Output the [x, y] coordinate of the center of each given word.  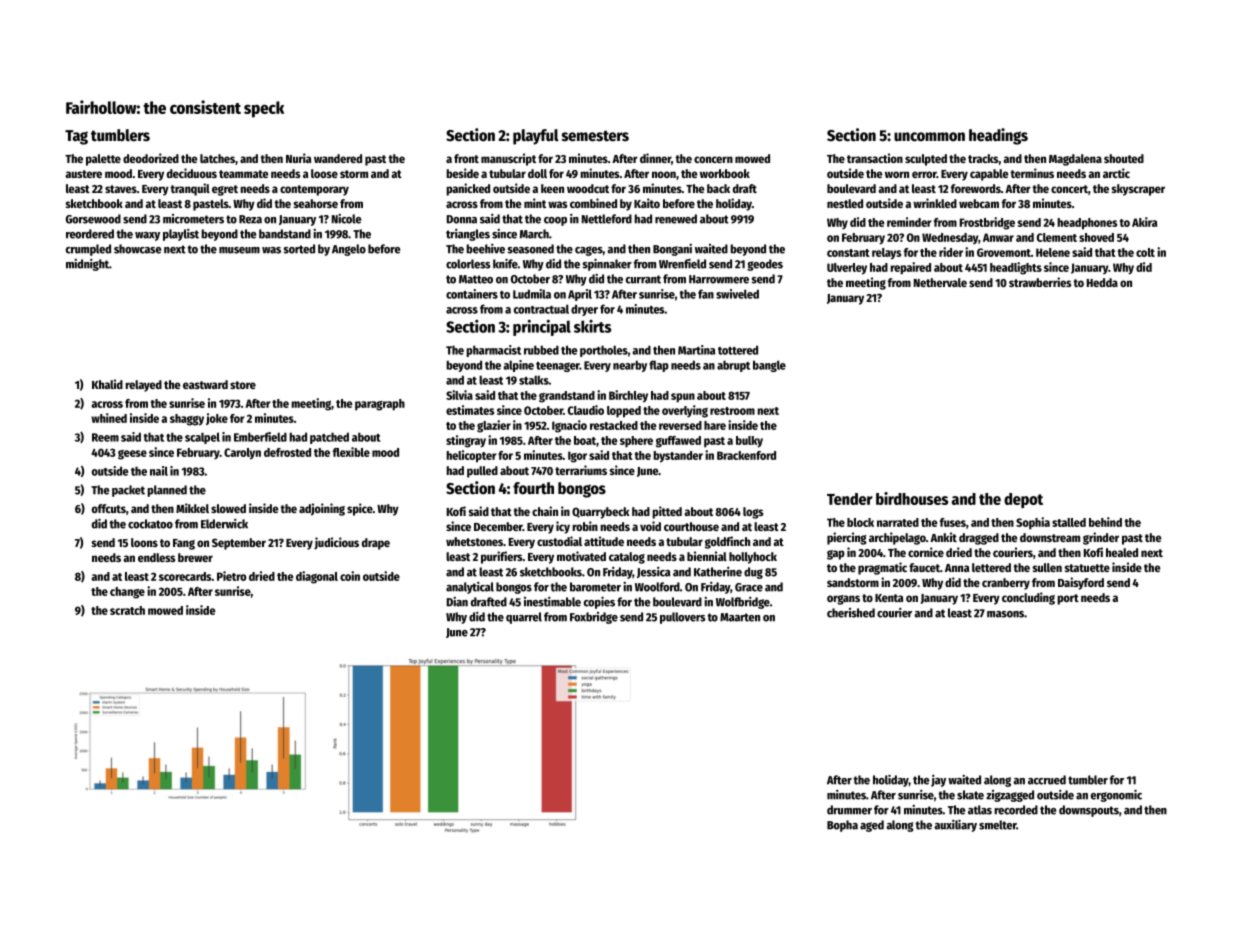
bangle [769, 366]
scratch [127, 610]
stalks [534, 380]
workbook [725, 173]
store [243, 385]
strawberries [1040, 282]
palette [103, 160]
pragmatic [882, 568]
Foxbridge [594, 618]
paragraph [380, 405]
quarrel [524, 618]
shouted [1124, 158]
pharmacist [493, 351]
